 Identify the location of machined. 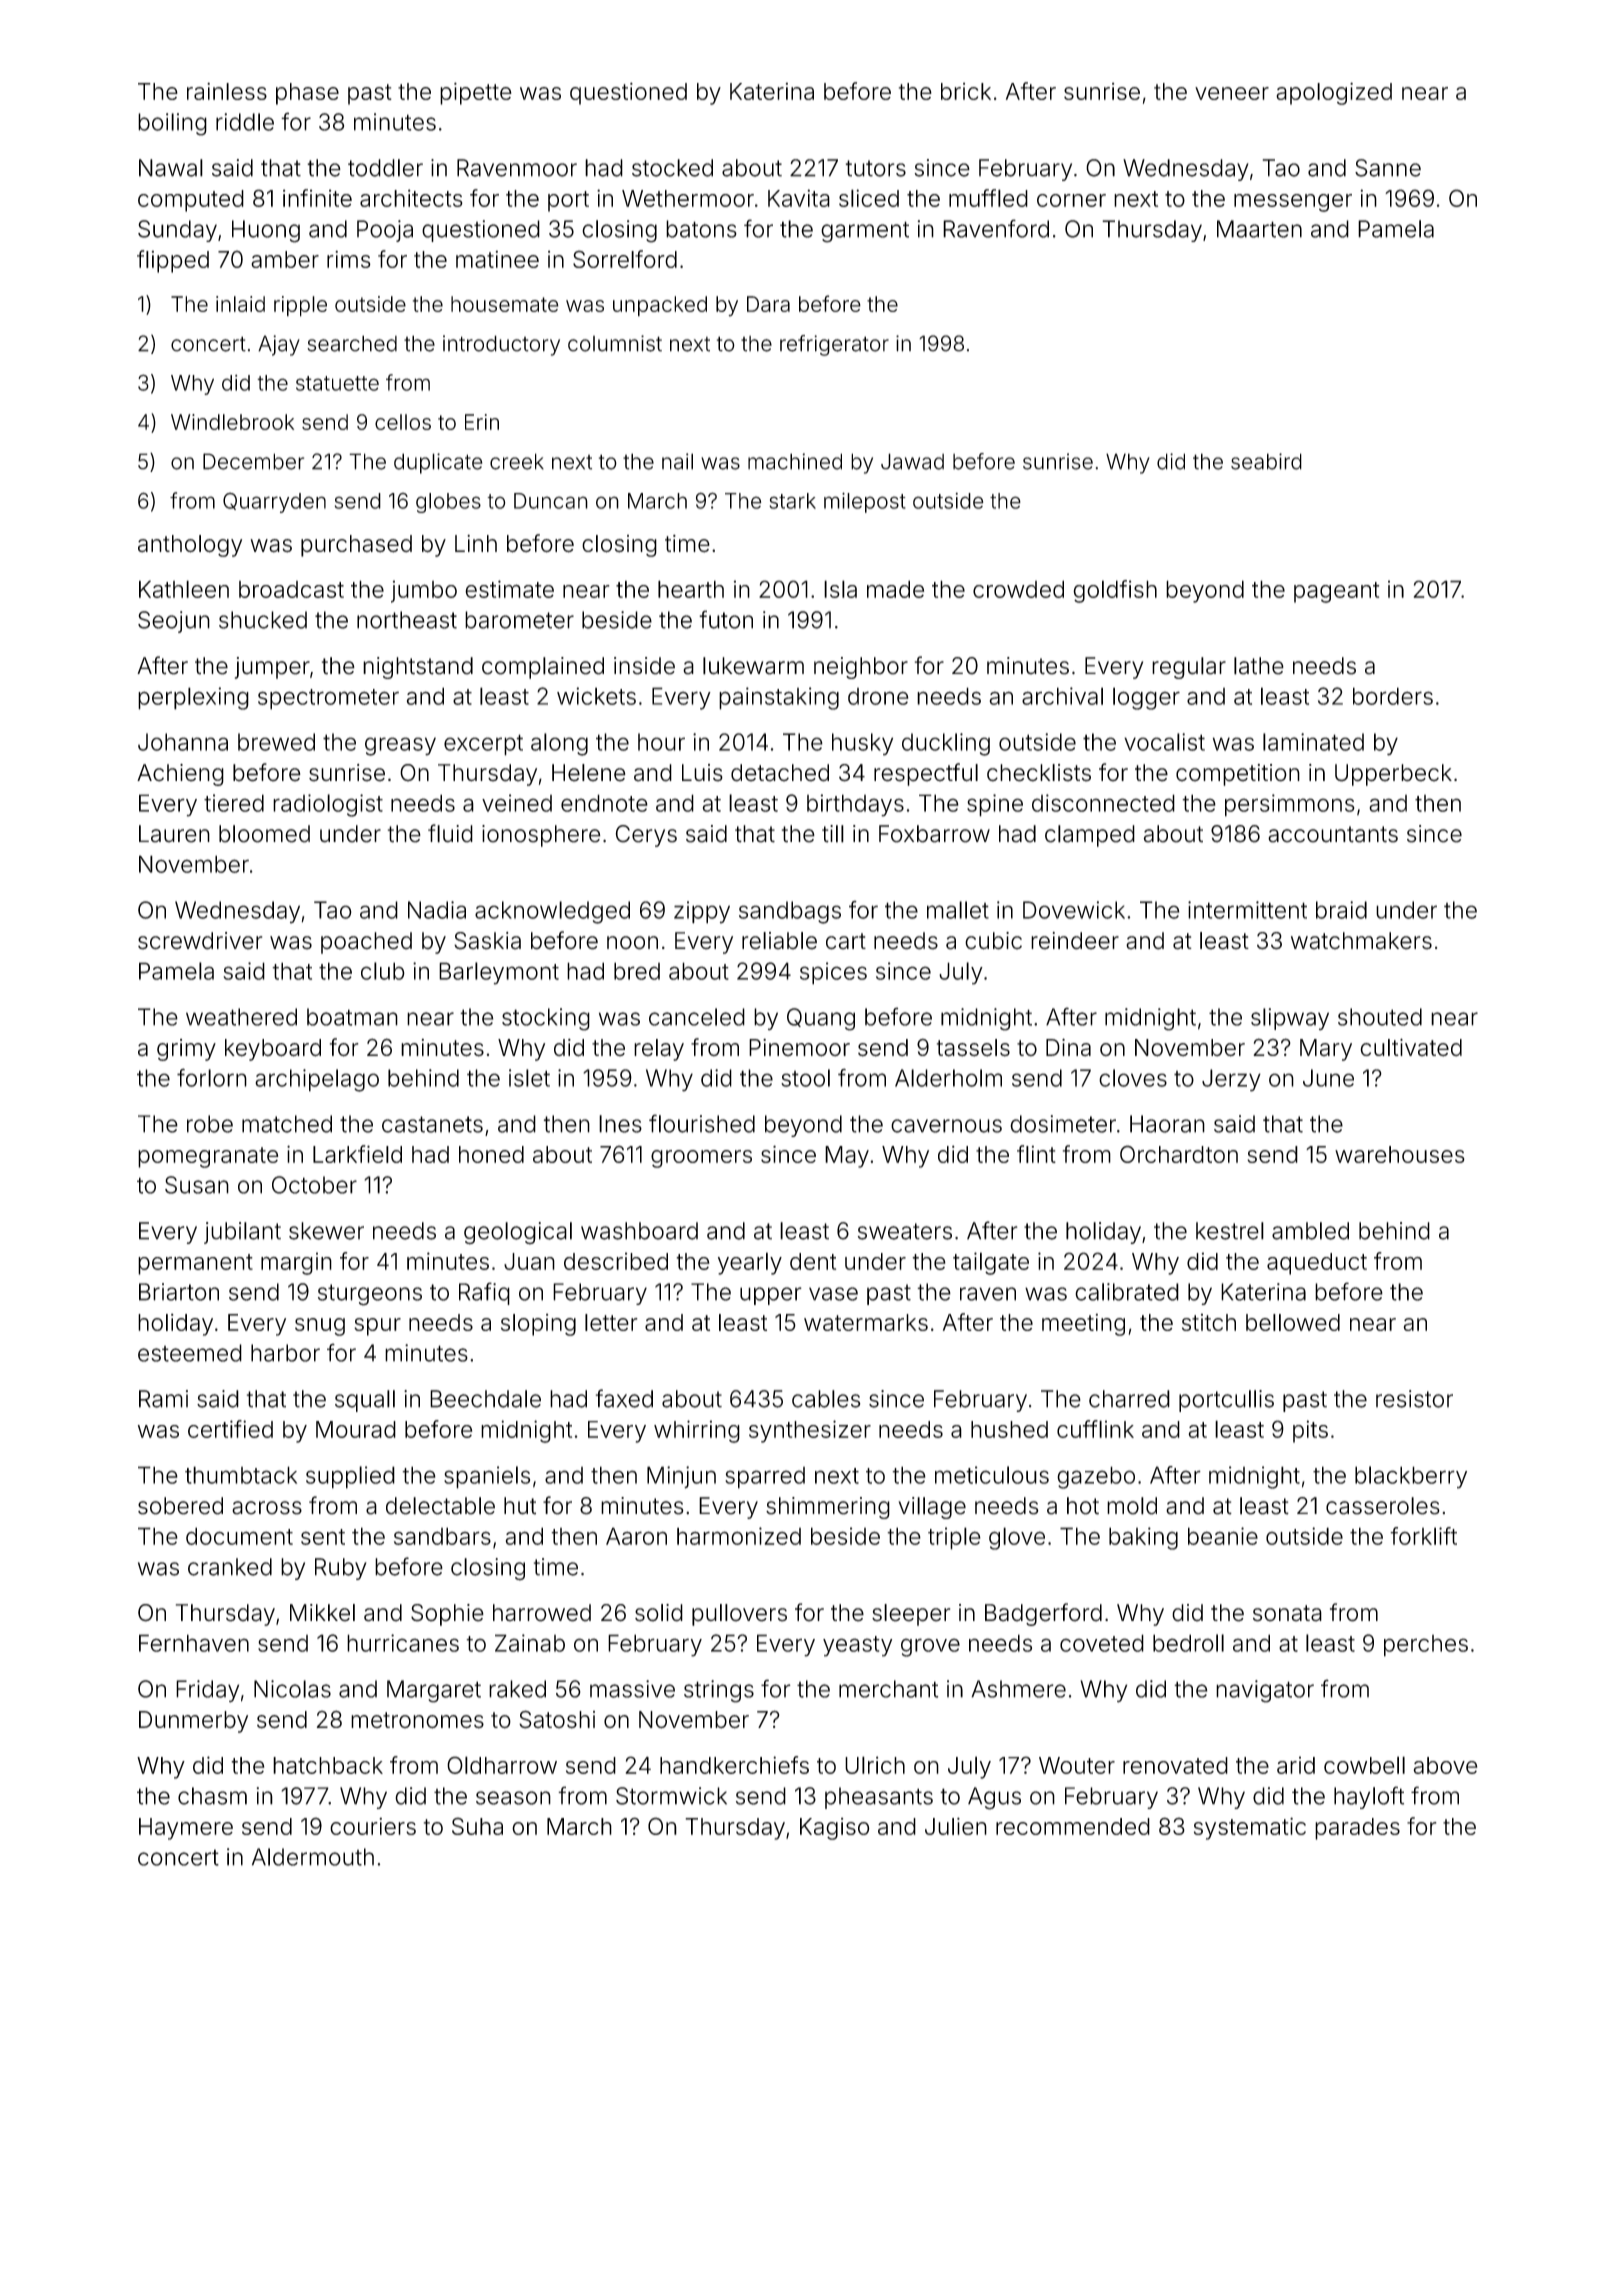
(795, 461).
